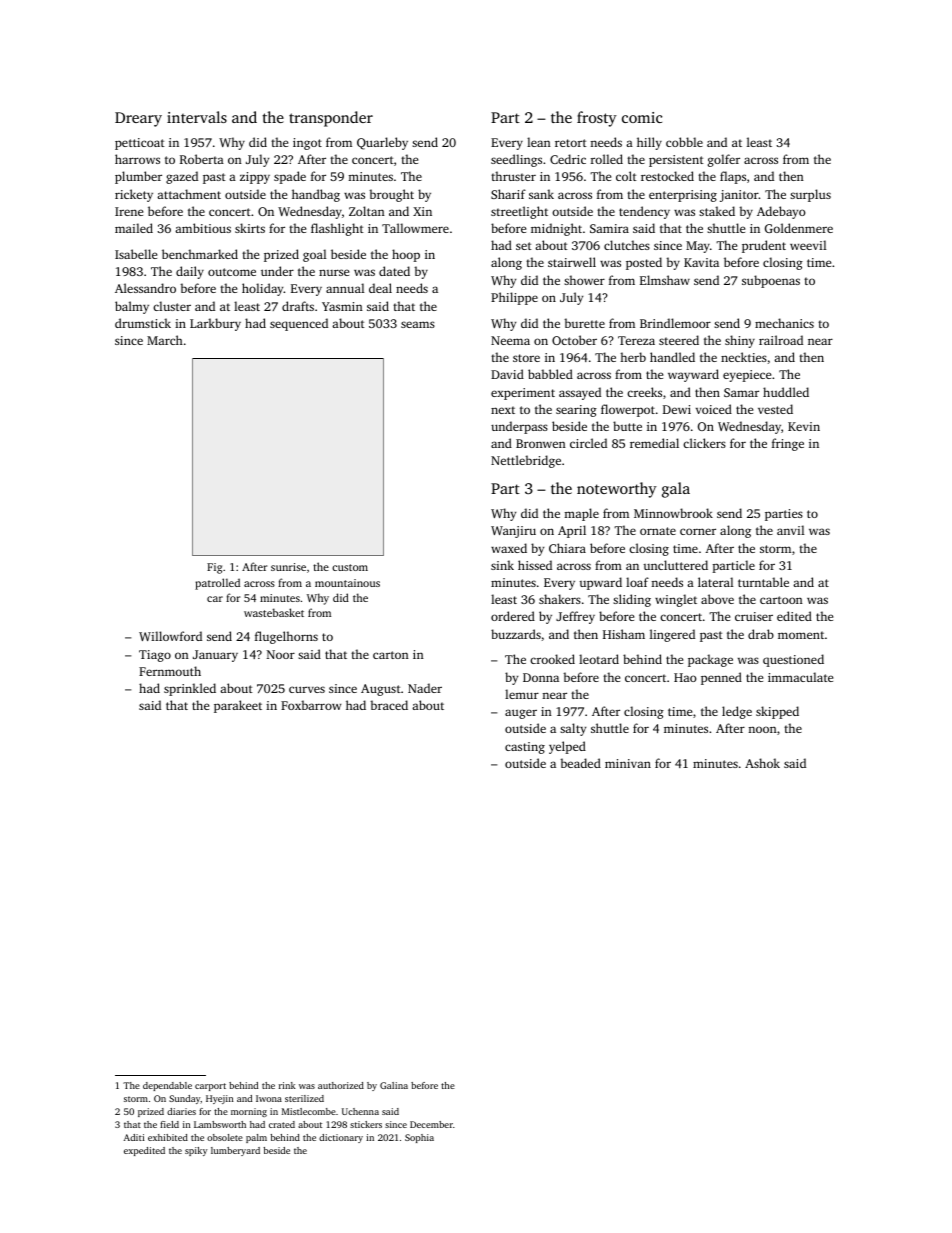 This screenshot has height=1233, width=952. Describe the element at coordinates (214, 568) in the screenshot. I see `Fig` at that location.
